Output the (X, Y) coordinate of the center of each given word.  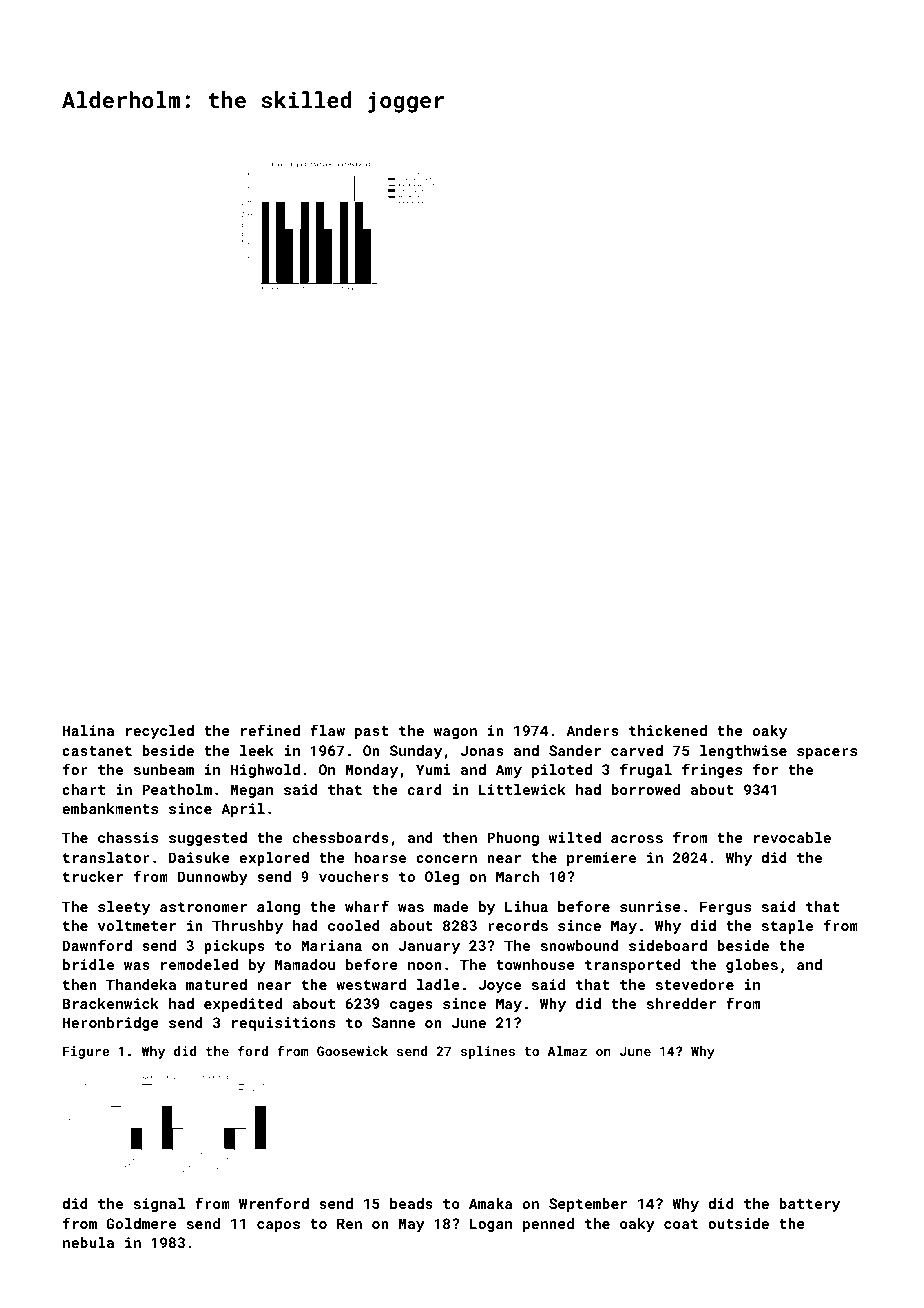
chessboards (341, 837)
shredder (681, 1003)
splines (488, 1052)
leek (257, 750)
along (278, 908)
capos (278, 1226)
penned (548, 1225)
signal (159, 1205)
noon (425, 966)
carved (637, 750)
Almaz (567, 1051)
